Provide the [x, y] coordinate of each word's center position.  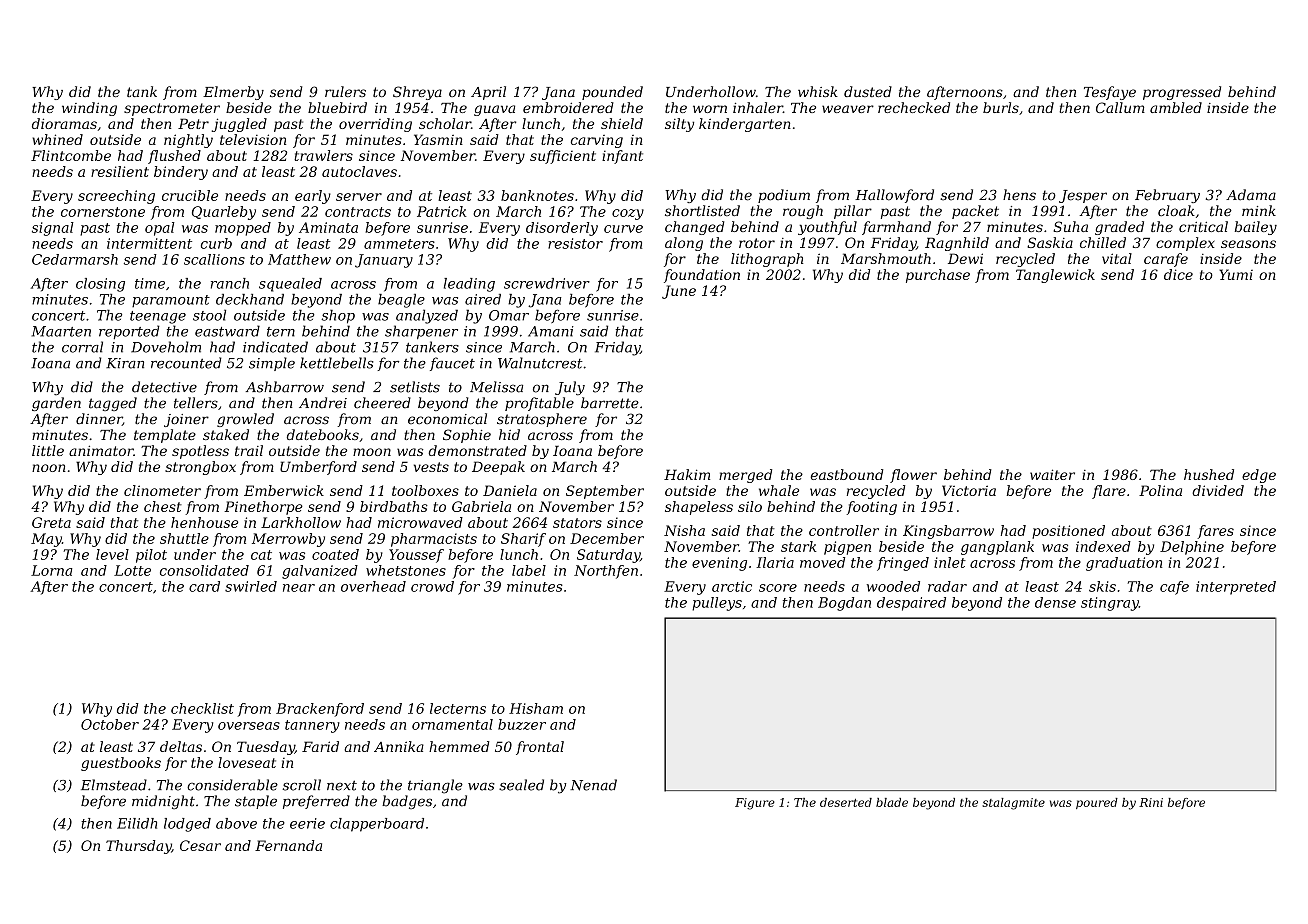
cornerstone [103, 212]
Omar [509, 315]
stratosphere [542, 420]
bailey [1255, 228]
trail [249, 450]
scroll [301, 785]
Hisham [536, 708]
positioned [1068, 532]
